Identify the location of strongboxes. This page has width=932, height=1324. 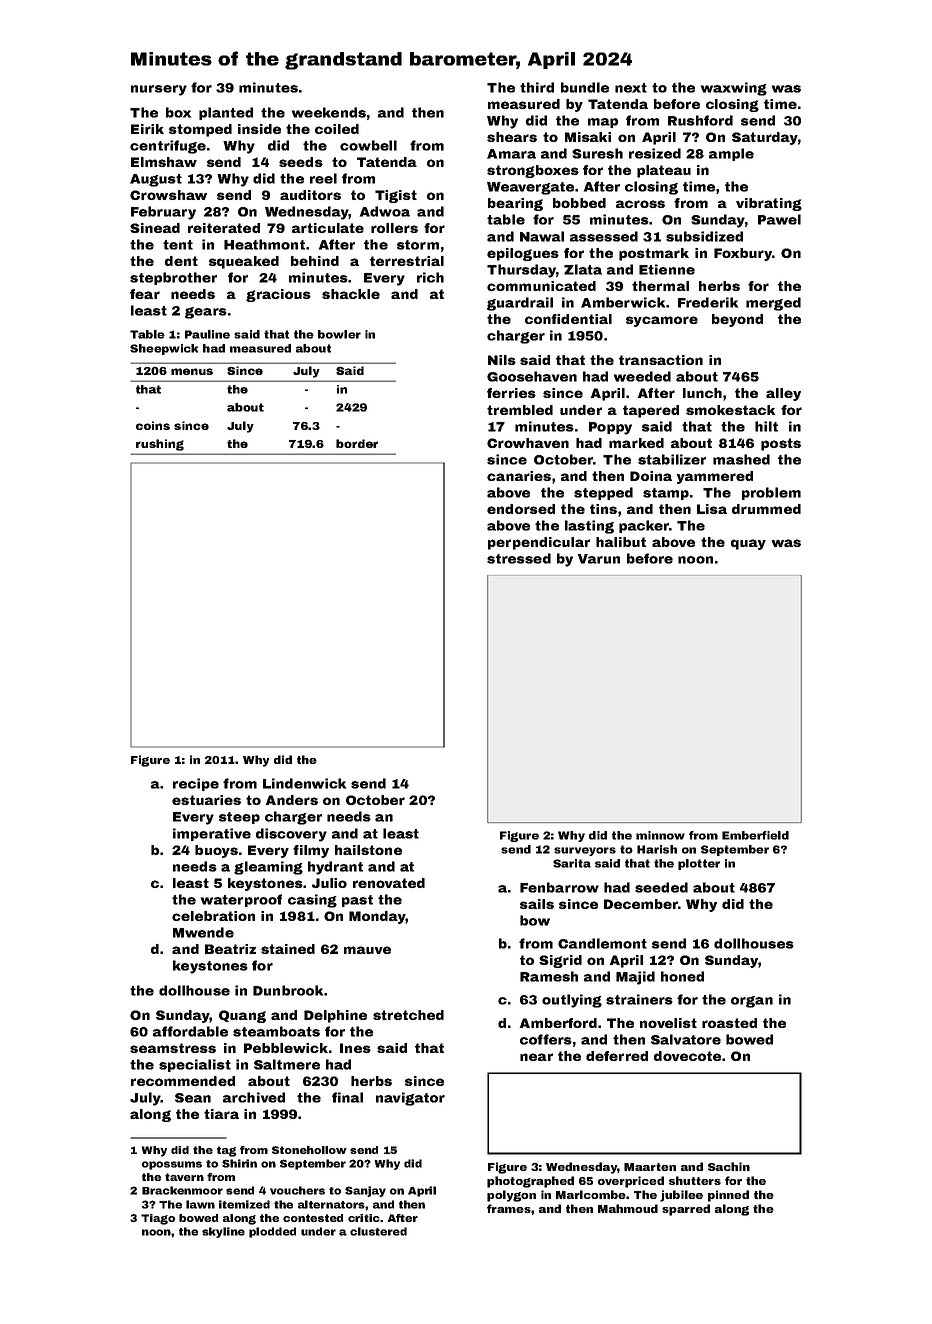
(533, 171).
